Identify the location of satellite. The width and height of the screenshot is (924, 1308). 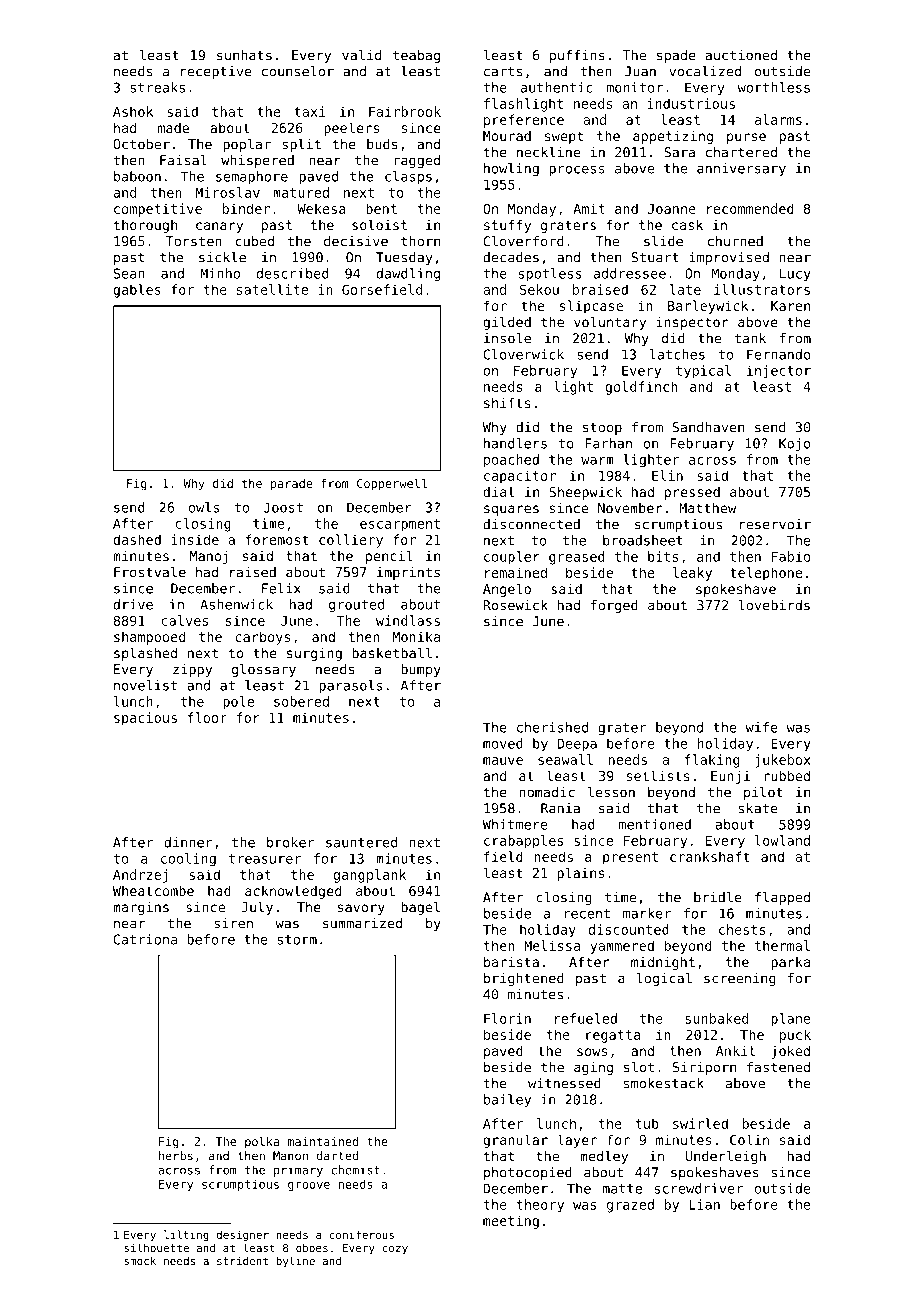
(272, 289).
